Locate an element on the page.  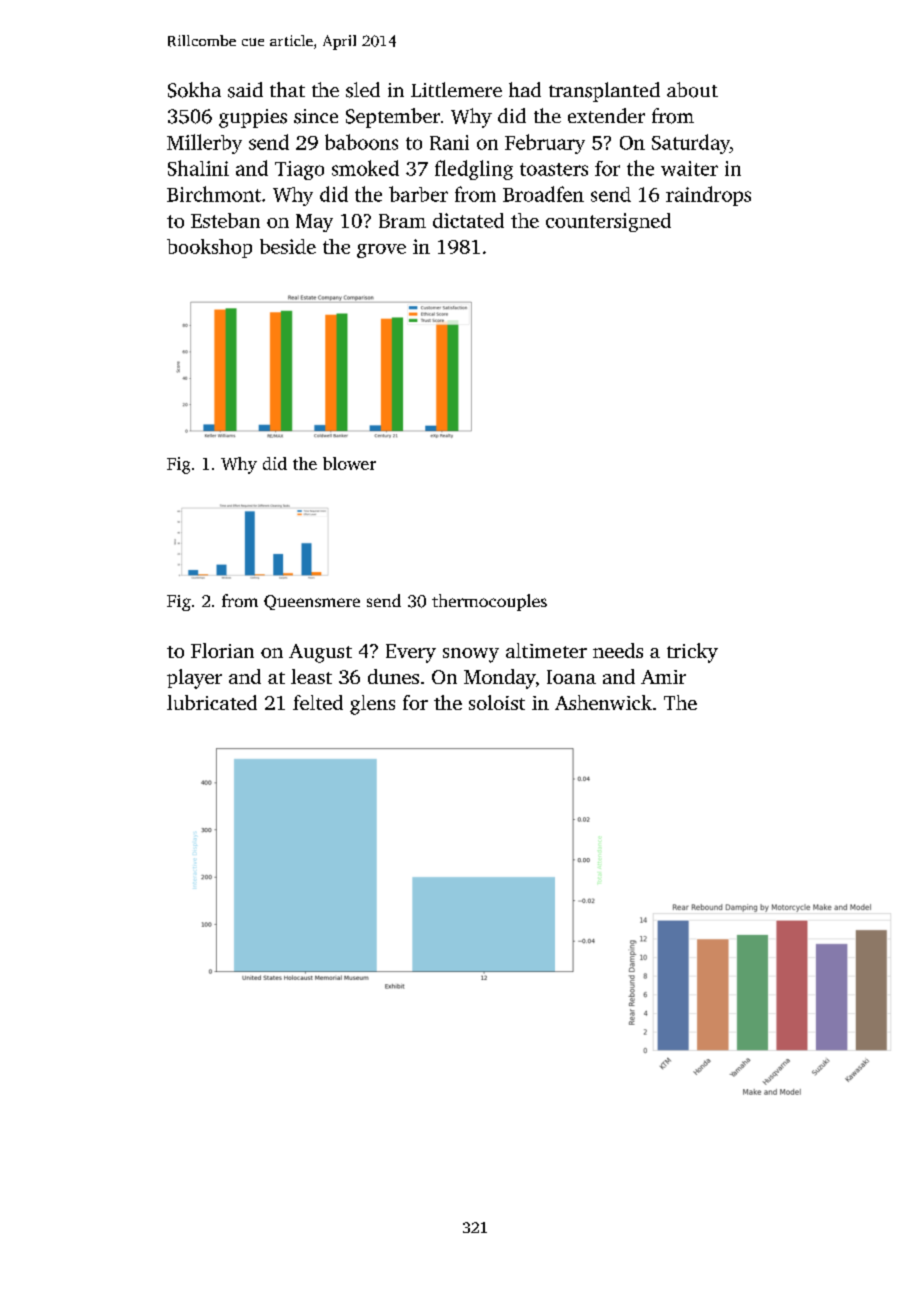
Littlemere is located at coordinates (456, 89).
